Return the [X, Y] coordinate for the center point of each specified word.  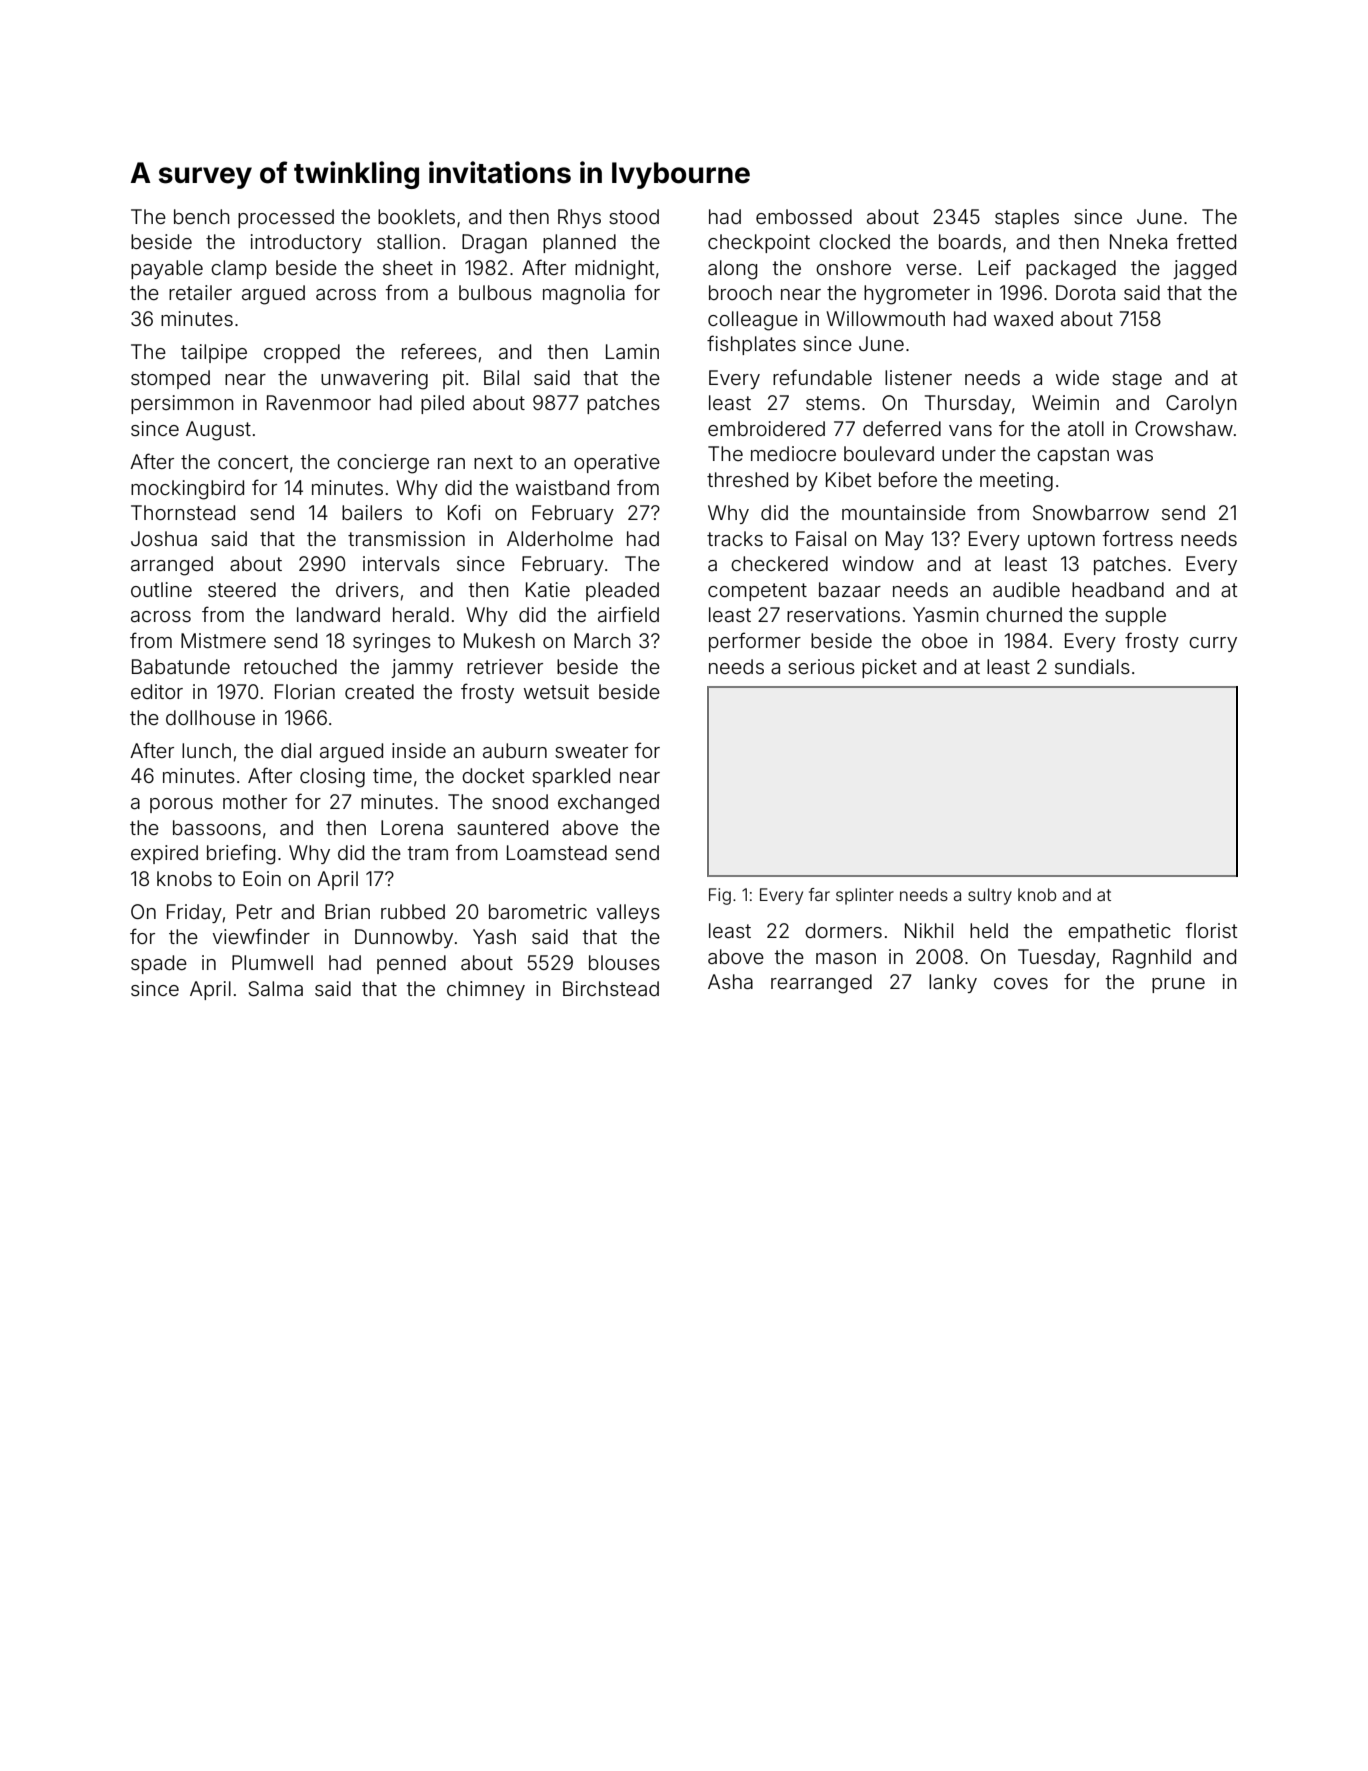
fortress [1137, 538]
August [218, 431]
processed [286, 218]
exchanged [608, 804]
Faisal [821, 538]
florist [1211, 930]
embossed [804, 216]
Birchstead [611, 988]
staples [1027, 218]
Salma [275, 989]
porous [181, 805]
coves [1021, 983]
